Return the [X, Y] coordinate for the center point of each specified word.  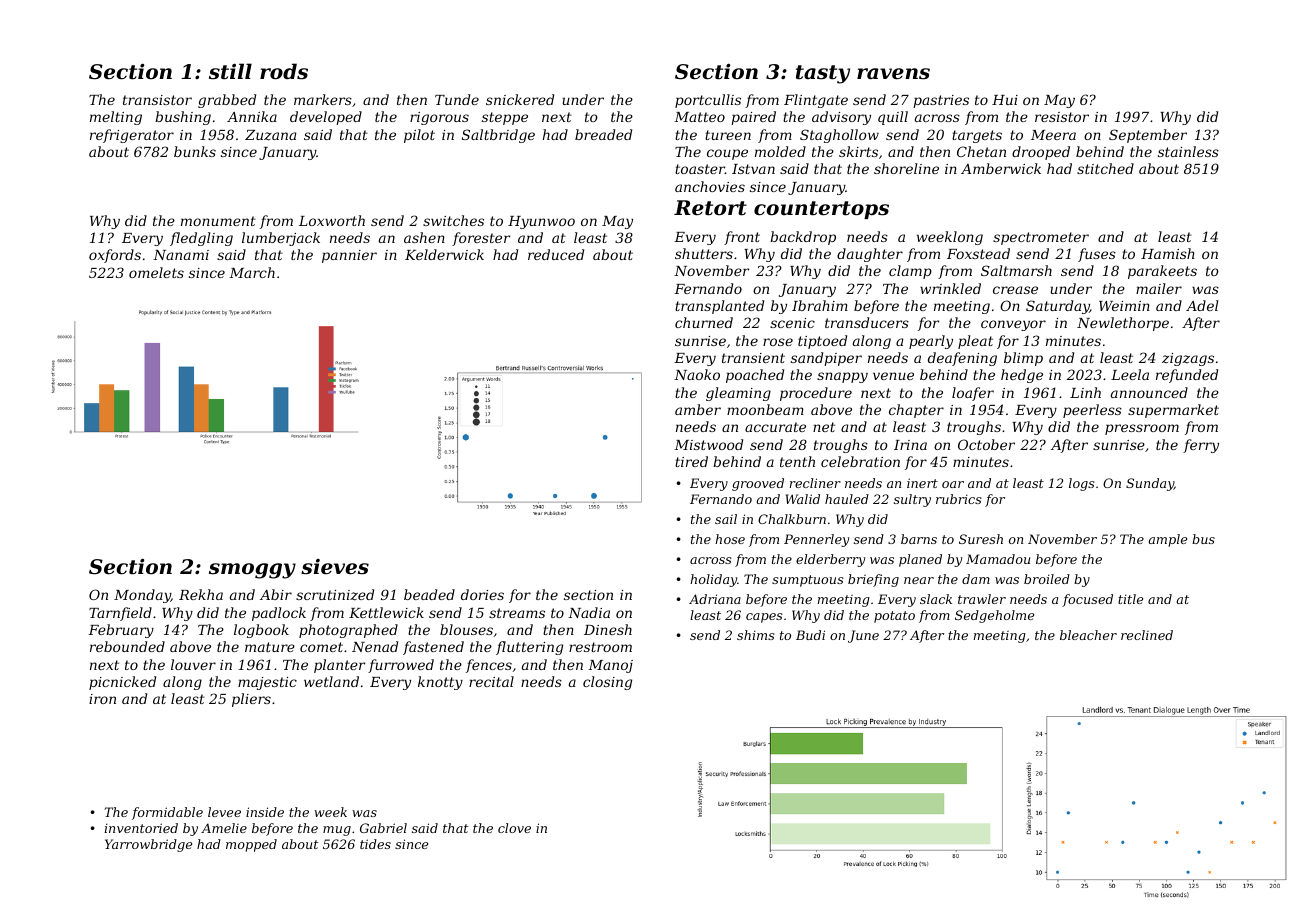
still [230, 71]
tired [691, 461]
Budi [810, 635]
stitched [1105, 168]
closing [607, 683]
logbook [261, 631]
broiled [1047, 579]
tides [375, 844]
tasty [823, 74]
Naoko [697, 374]
